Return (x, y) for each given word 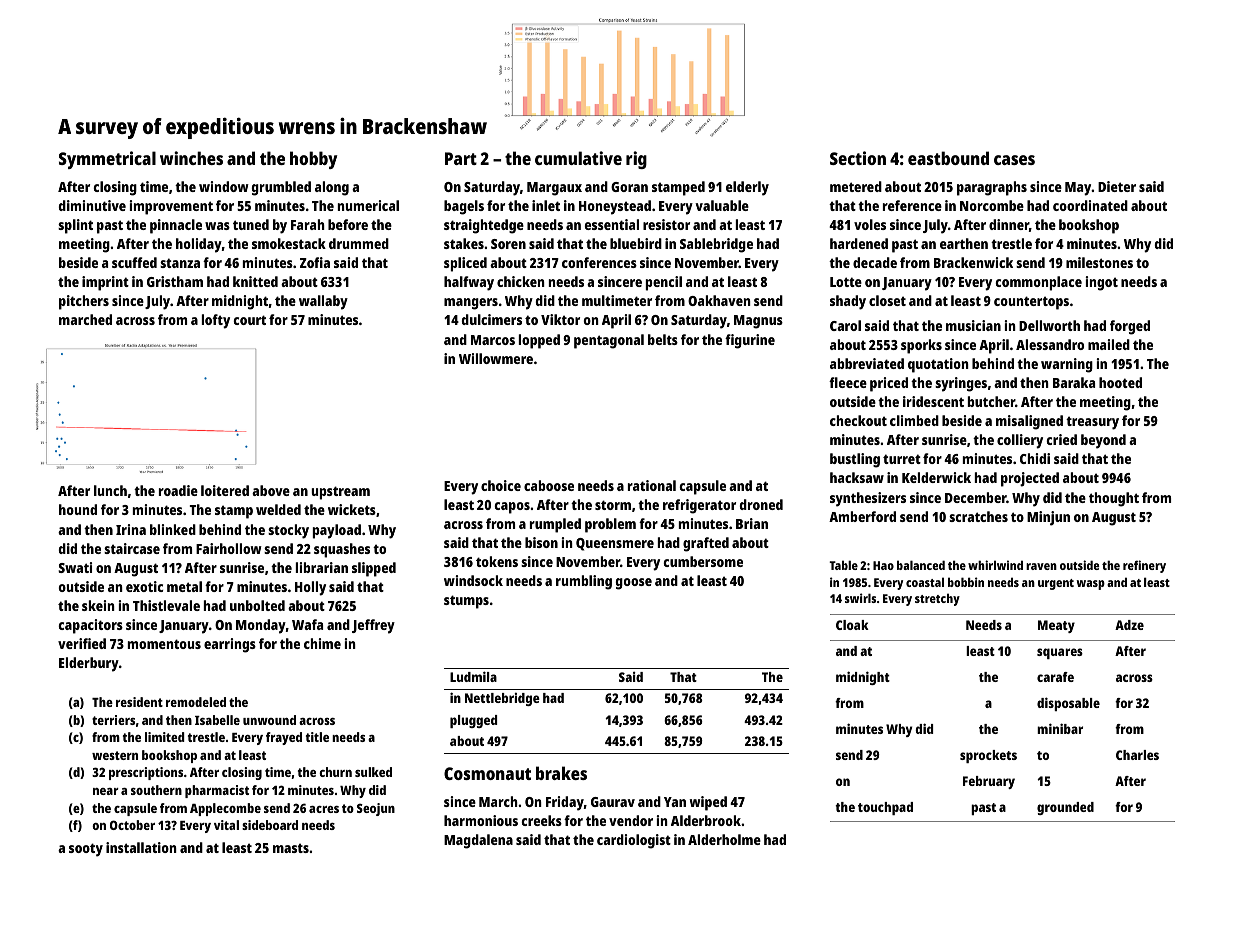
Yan (675, 802)
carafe (1055, 677)
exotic (144, 586)
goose (634, 584)
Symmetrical (107, 160)
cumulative (578, 158)
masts (291, 848)
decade (875, 262)
